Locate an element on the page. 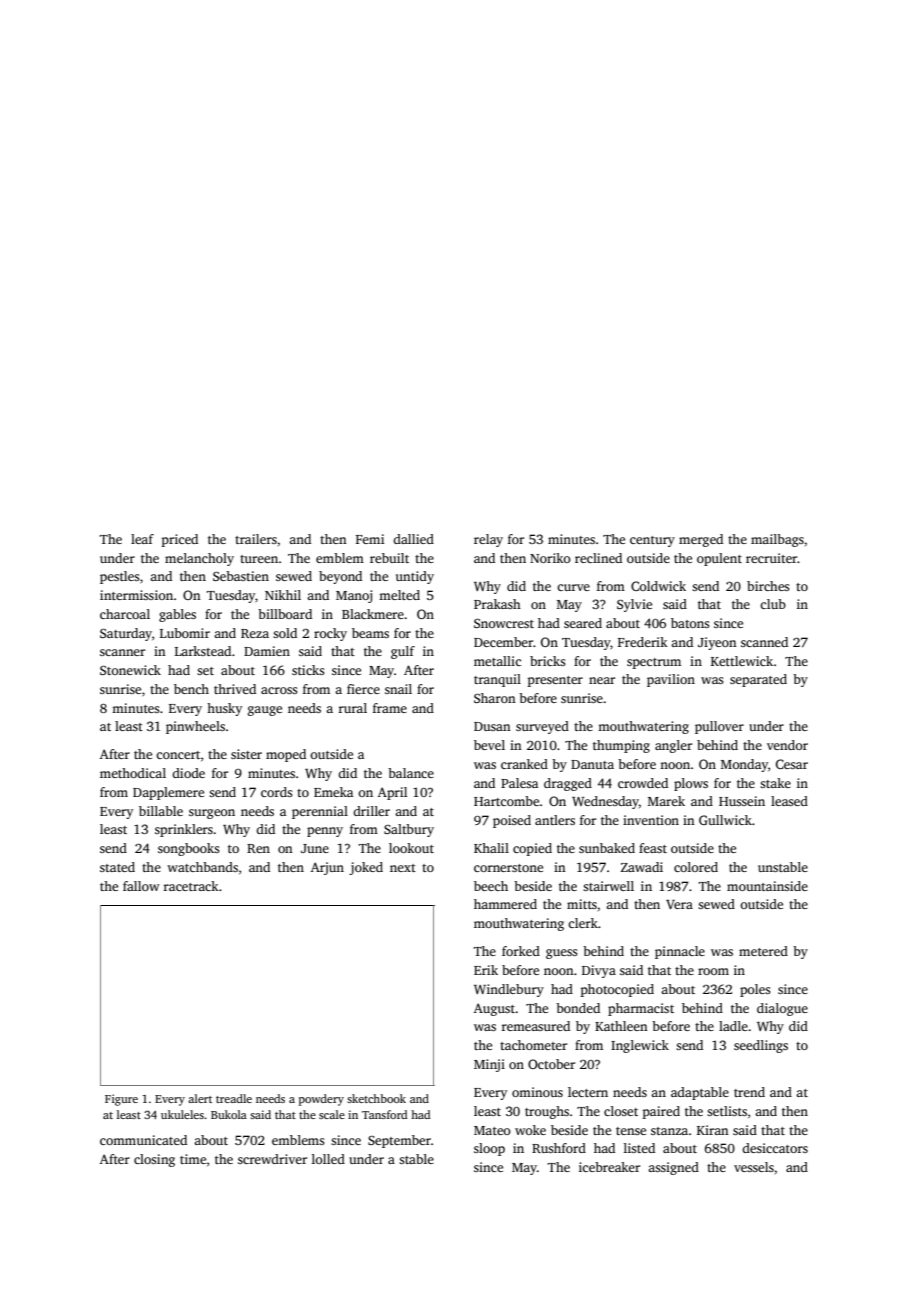 The height and width of the document is (1316, 908). forked is located at coordinates (521, 951).
